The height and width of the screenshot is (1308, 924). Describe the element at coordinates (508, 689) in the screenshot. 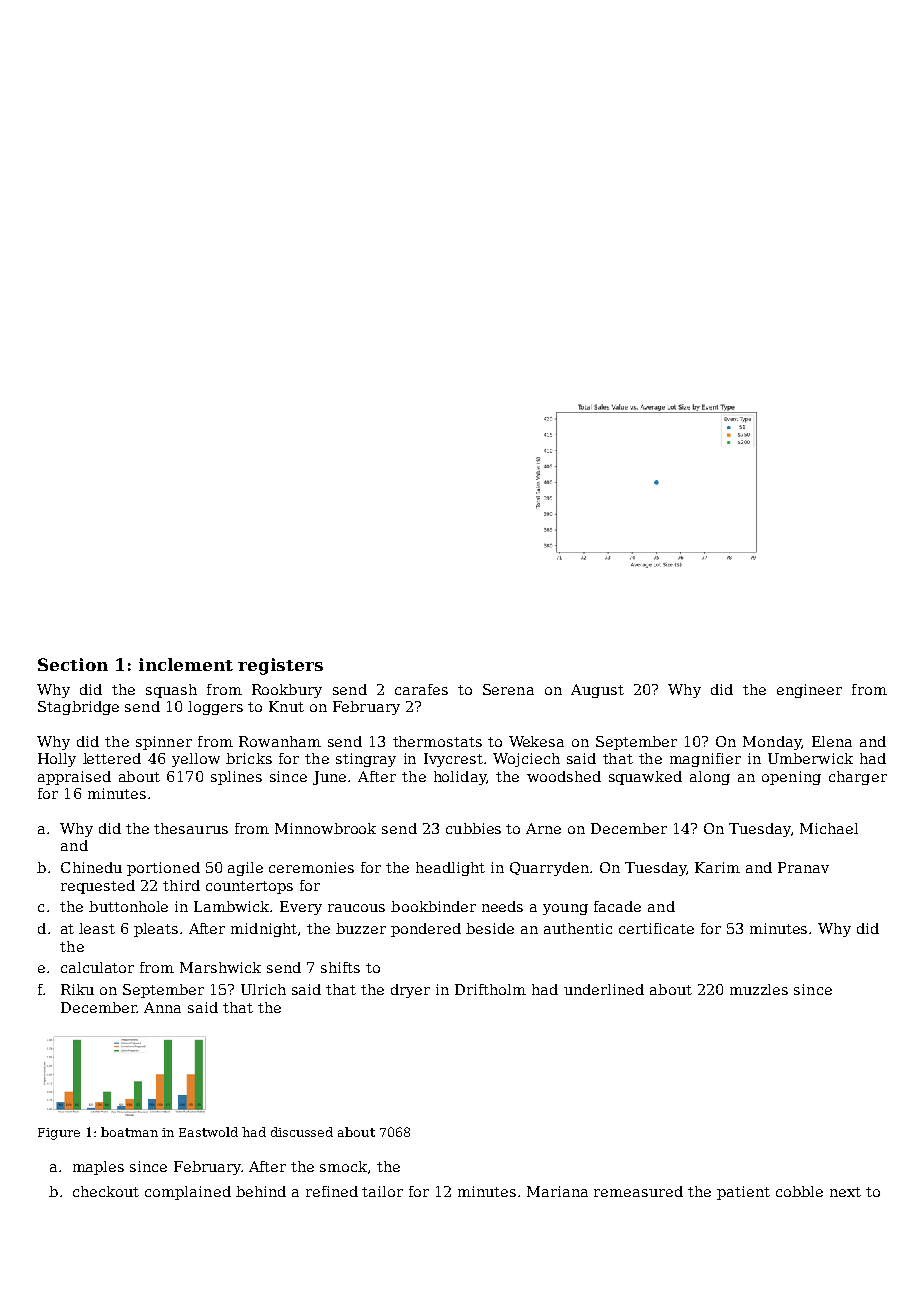

I see `Serena` at that location.
